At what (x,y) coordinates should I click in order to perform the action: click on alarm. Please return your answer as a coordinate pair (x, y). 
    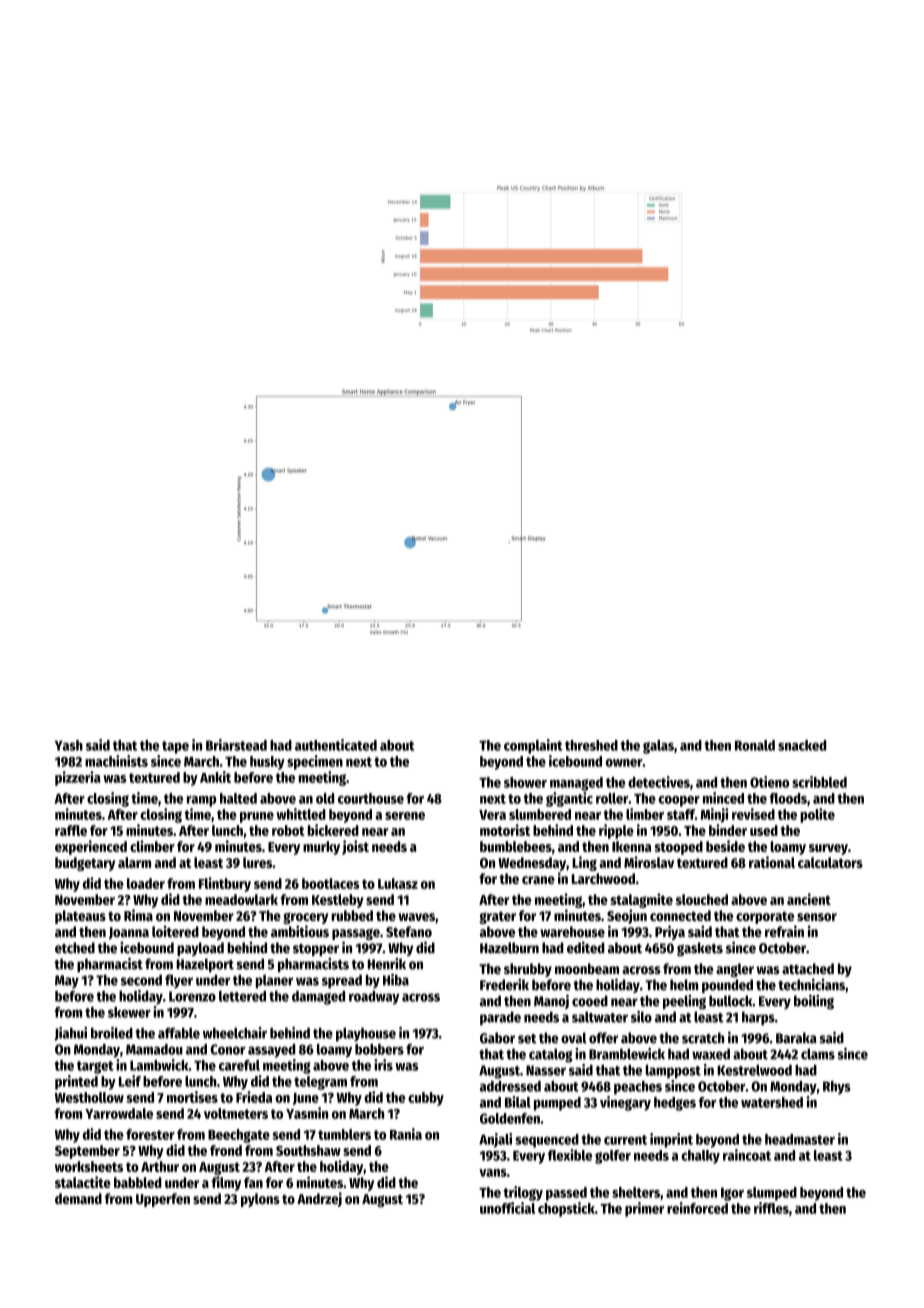
    Looking at the image, I should click on (134, 862).
